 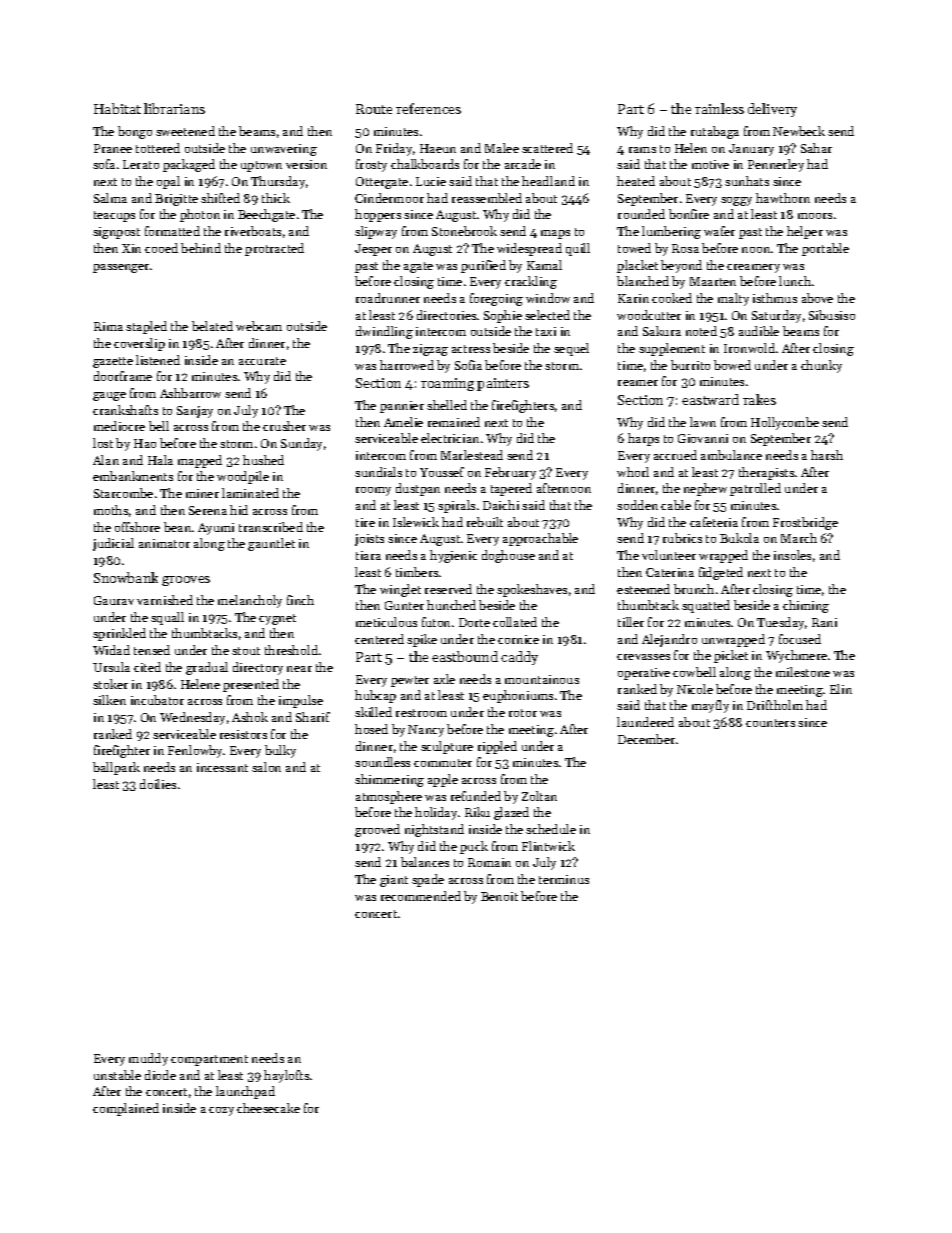 I want to click on rainless, so click(x=719, y=108).
